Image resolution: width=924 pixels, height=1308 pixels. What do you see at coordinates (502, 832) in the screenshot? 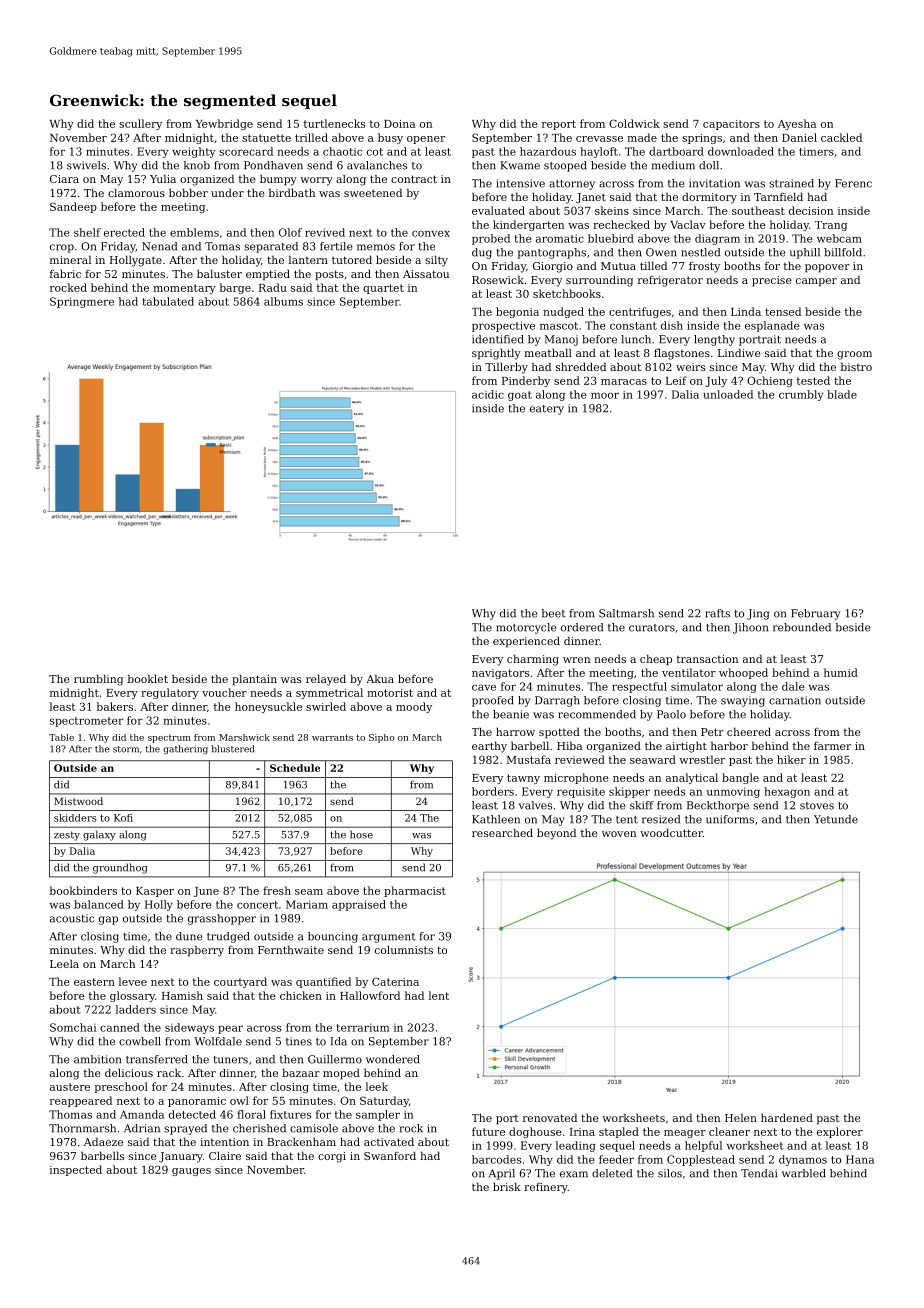
I see `researched` at bounding box center [502, 832].
